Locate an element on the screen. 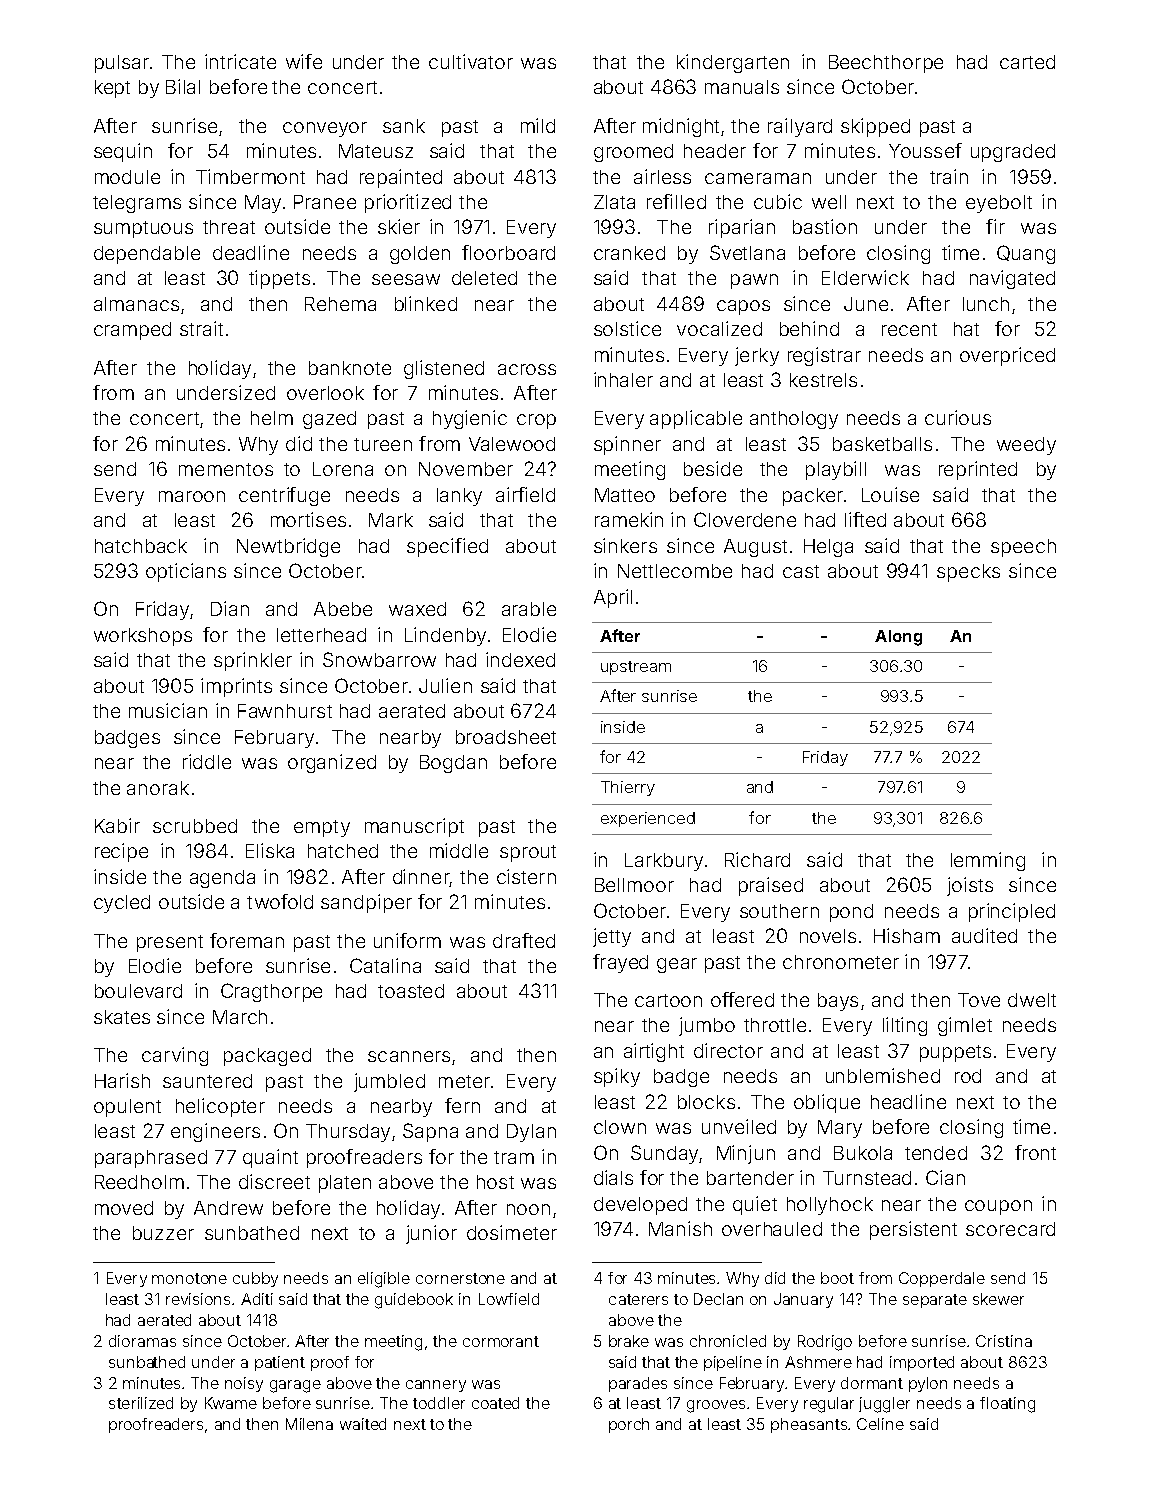 This screenshot has height=1489, width=1150. buzzer is located at coordinates (163, 1233).
